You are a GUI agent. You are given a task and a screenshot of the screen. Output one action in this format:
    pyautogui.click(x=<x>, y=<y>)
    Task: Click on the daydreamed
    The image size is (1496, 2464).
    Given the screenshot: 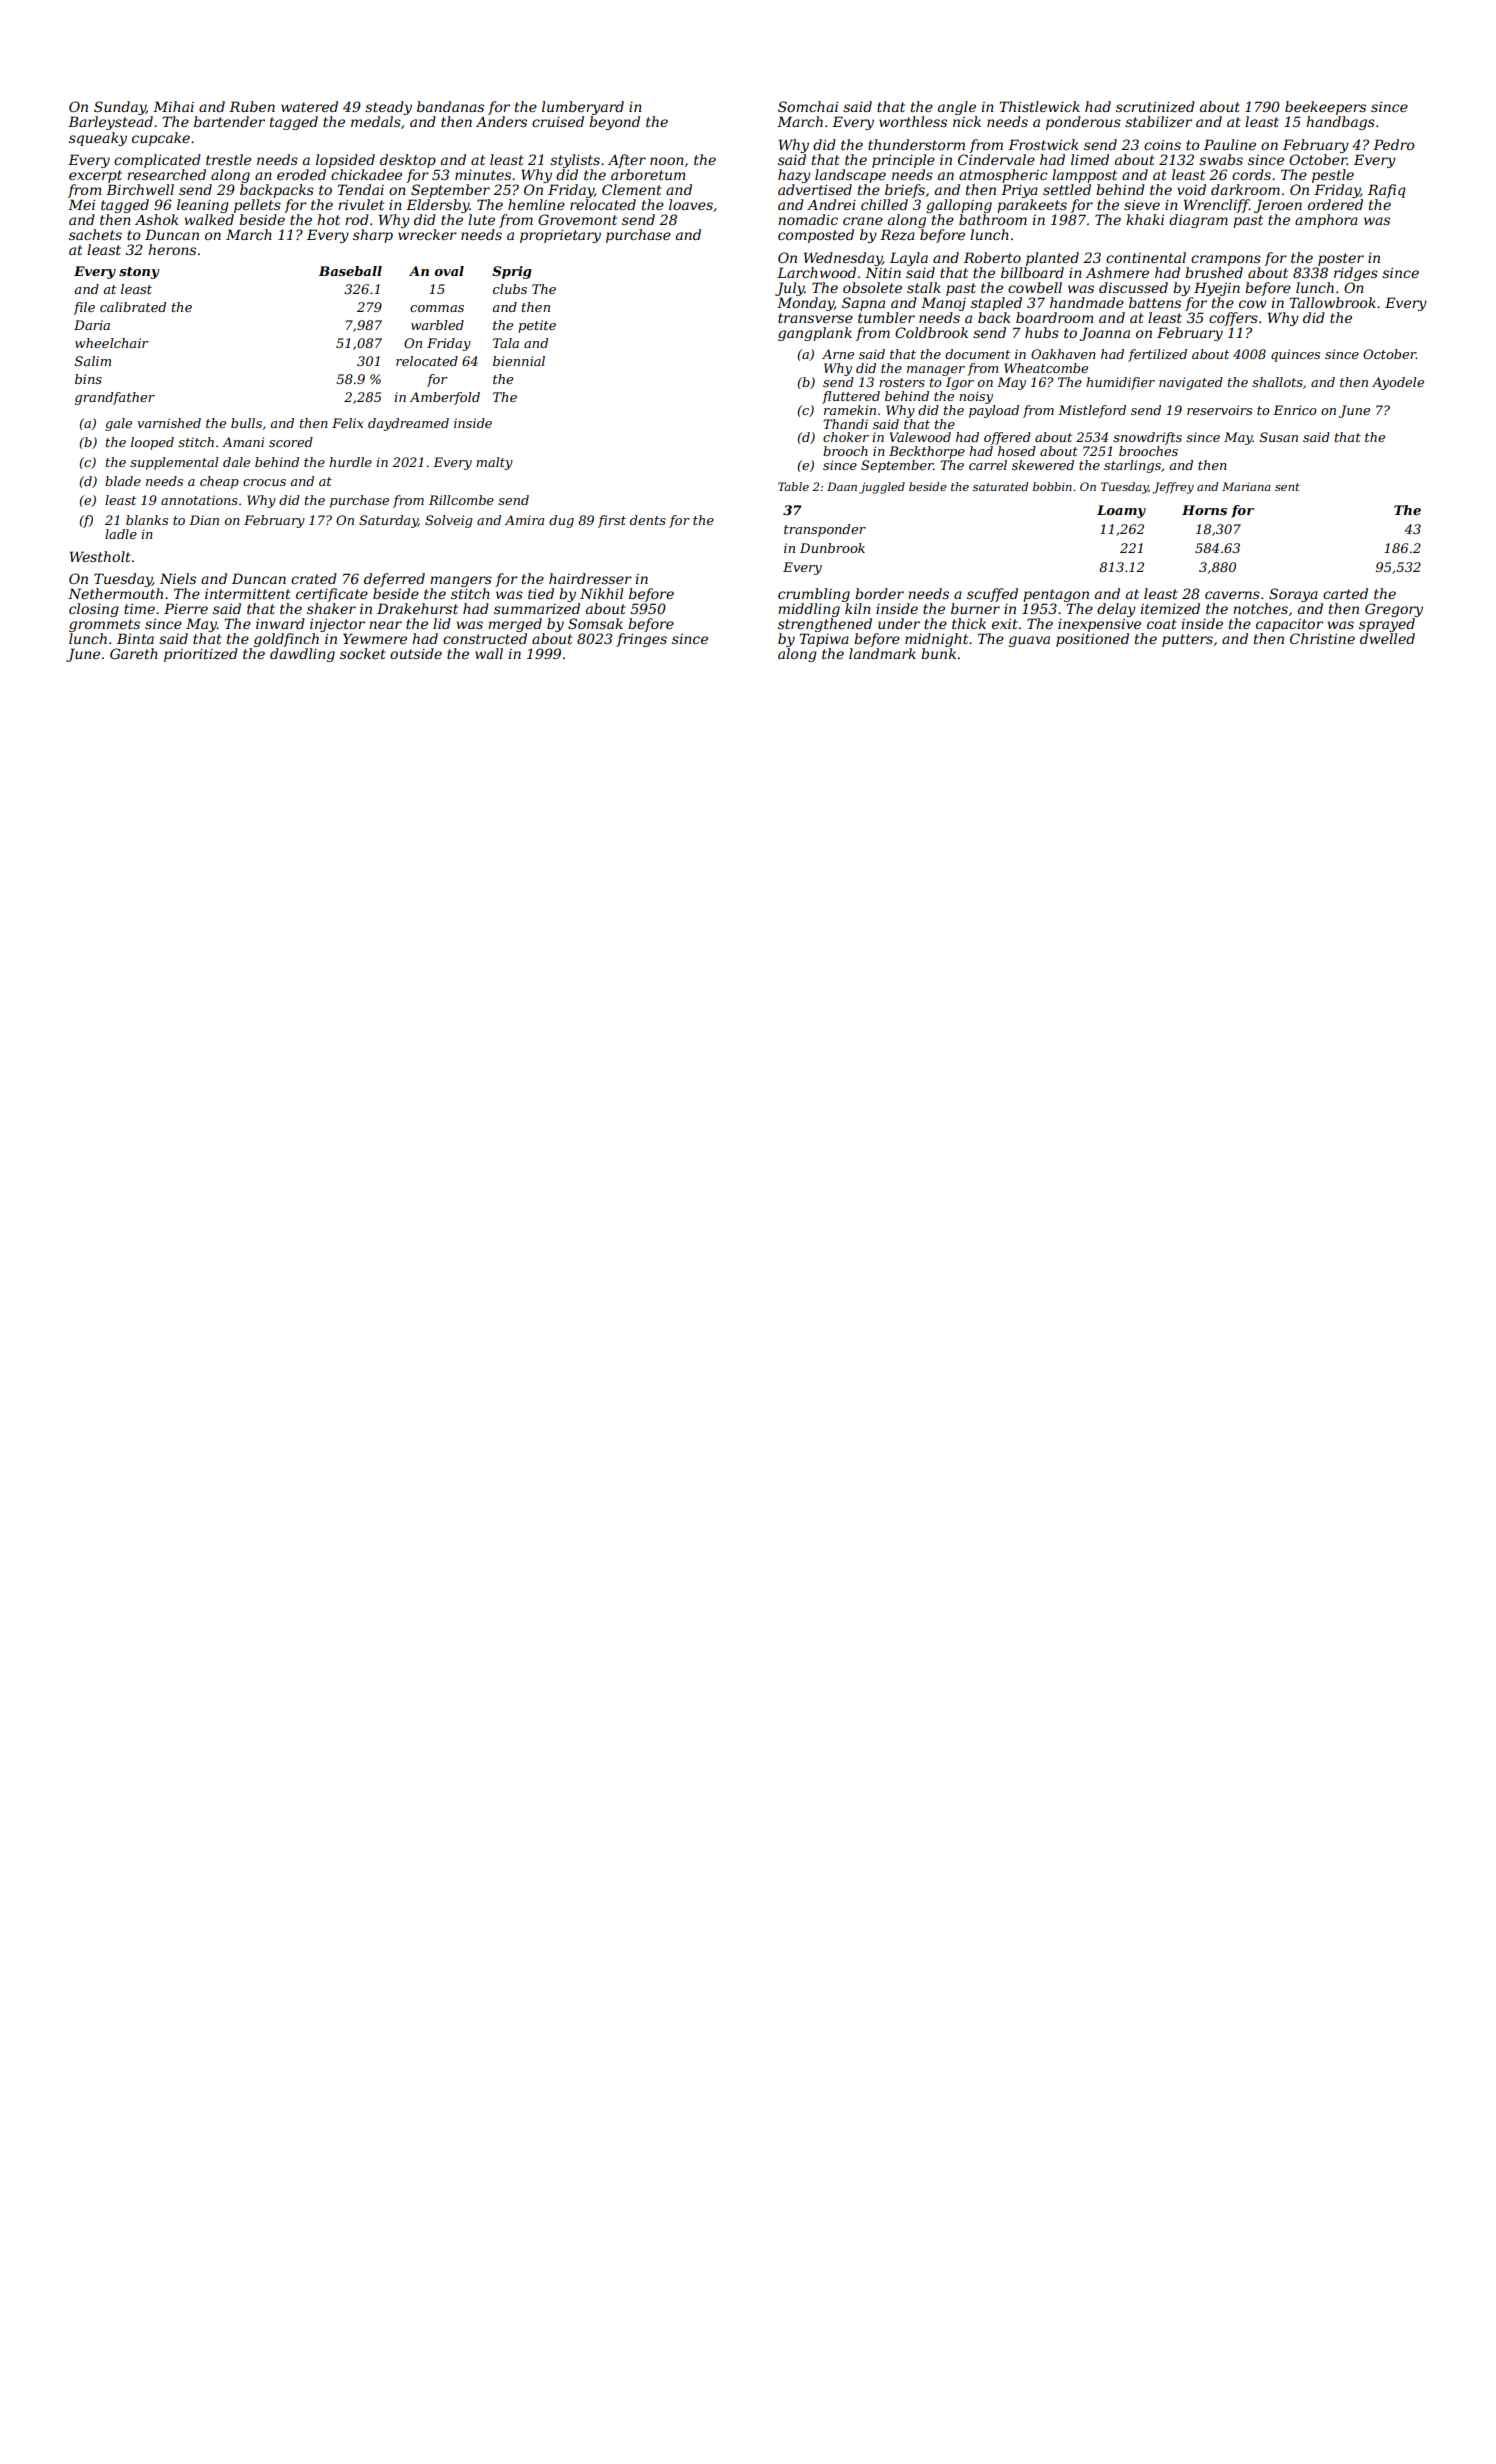 What is the action you would take?
    pyautogui.click(x=408, y=424)
